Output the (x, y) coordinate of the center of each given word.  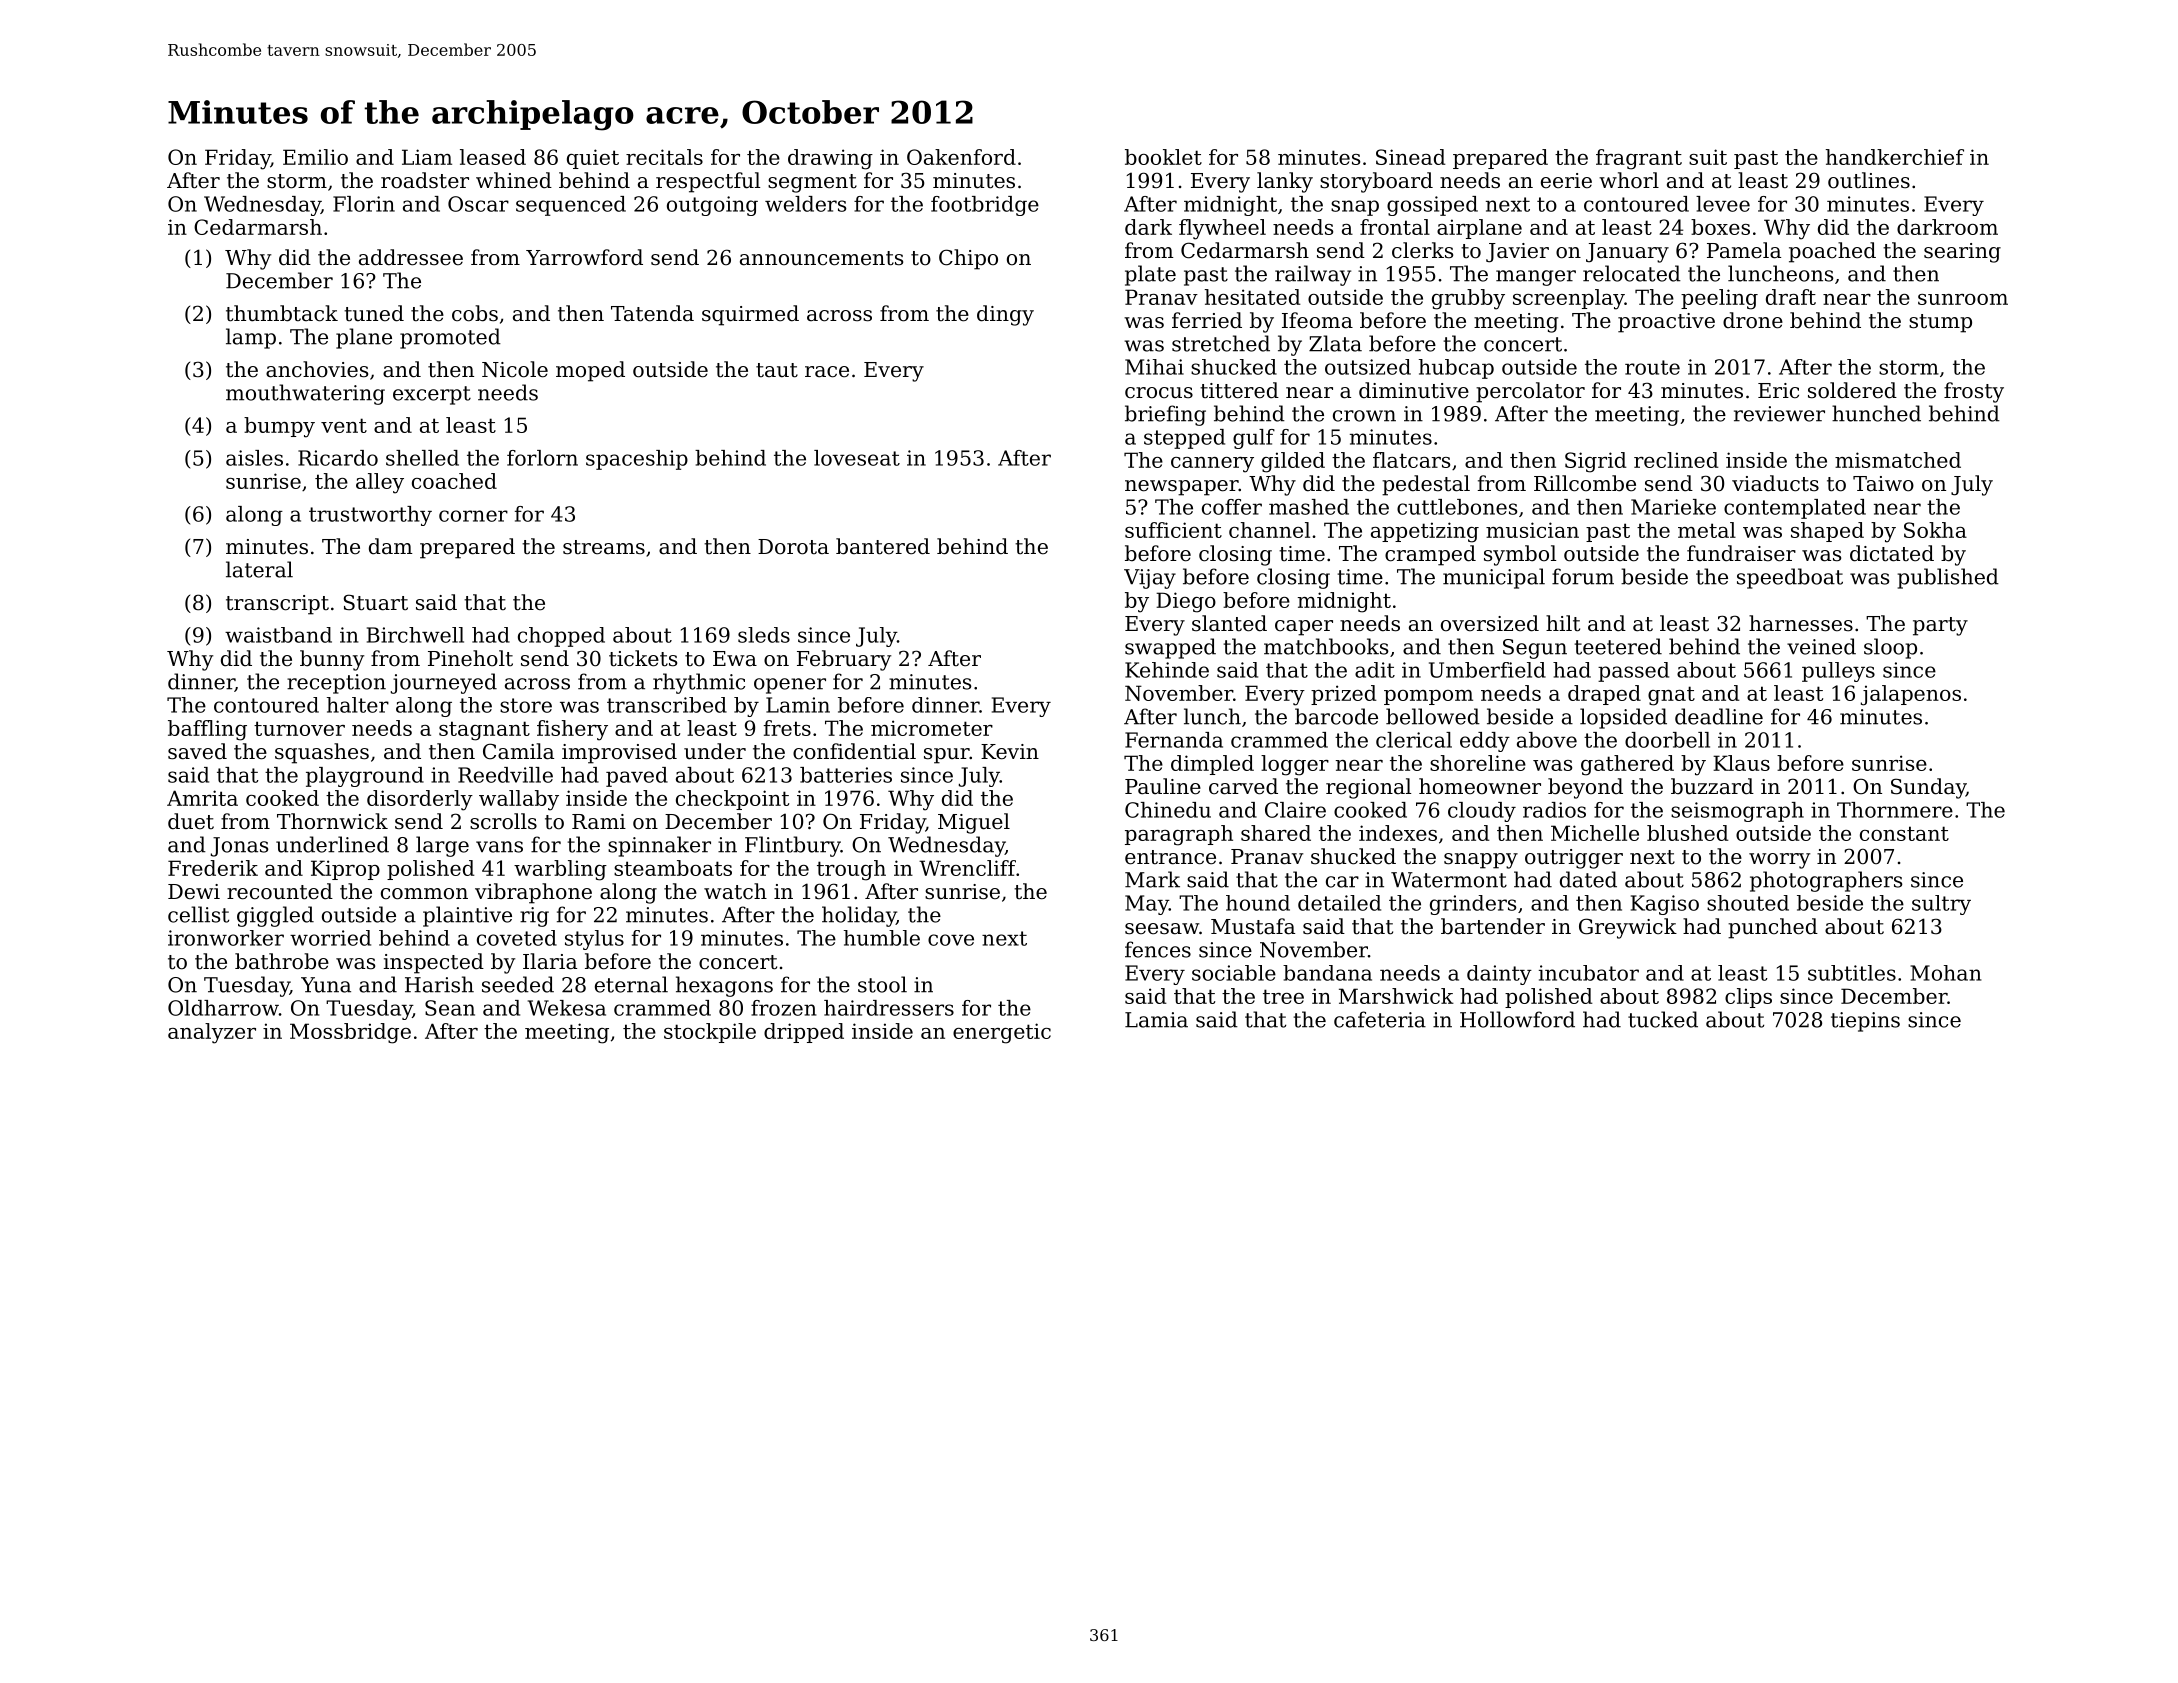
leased (493, 157)
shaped (1827, 532)
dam (391, 546)
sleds (764, 635)
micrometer (932, 728)
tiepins (1865, 1022)
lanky (1285, 182)
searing (1962, 253)
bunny (332, 660)
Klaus (1741, 763)
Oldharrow (223, 1008)
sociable (1234, 973)
